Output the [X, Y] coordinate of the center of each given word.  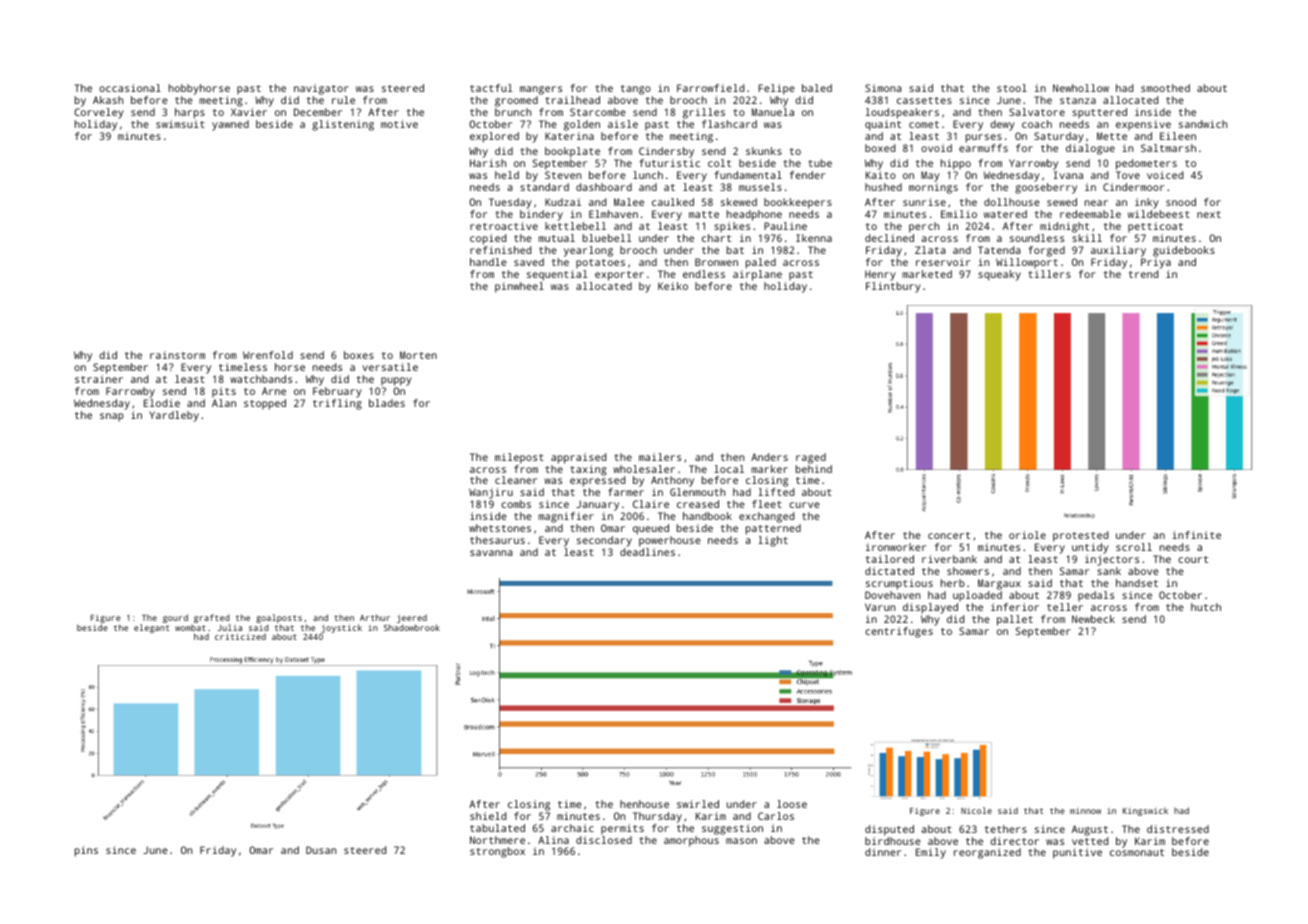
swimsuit [180, 124]
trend [1143, 274]
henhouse [644, 804]
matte [704, 214]
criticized [240, 636]
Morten [418, 355]
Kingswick [1145, 811]
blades [387, 403]
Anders [769, 457]
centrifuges [899, 632]
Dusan [321, 850]
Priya [1156, 263]
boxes [359, 355]
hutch [1206, 607]
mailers [660, 457]
